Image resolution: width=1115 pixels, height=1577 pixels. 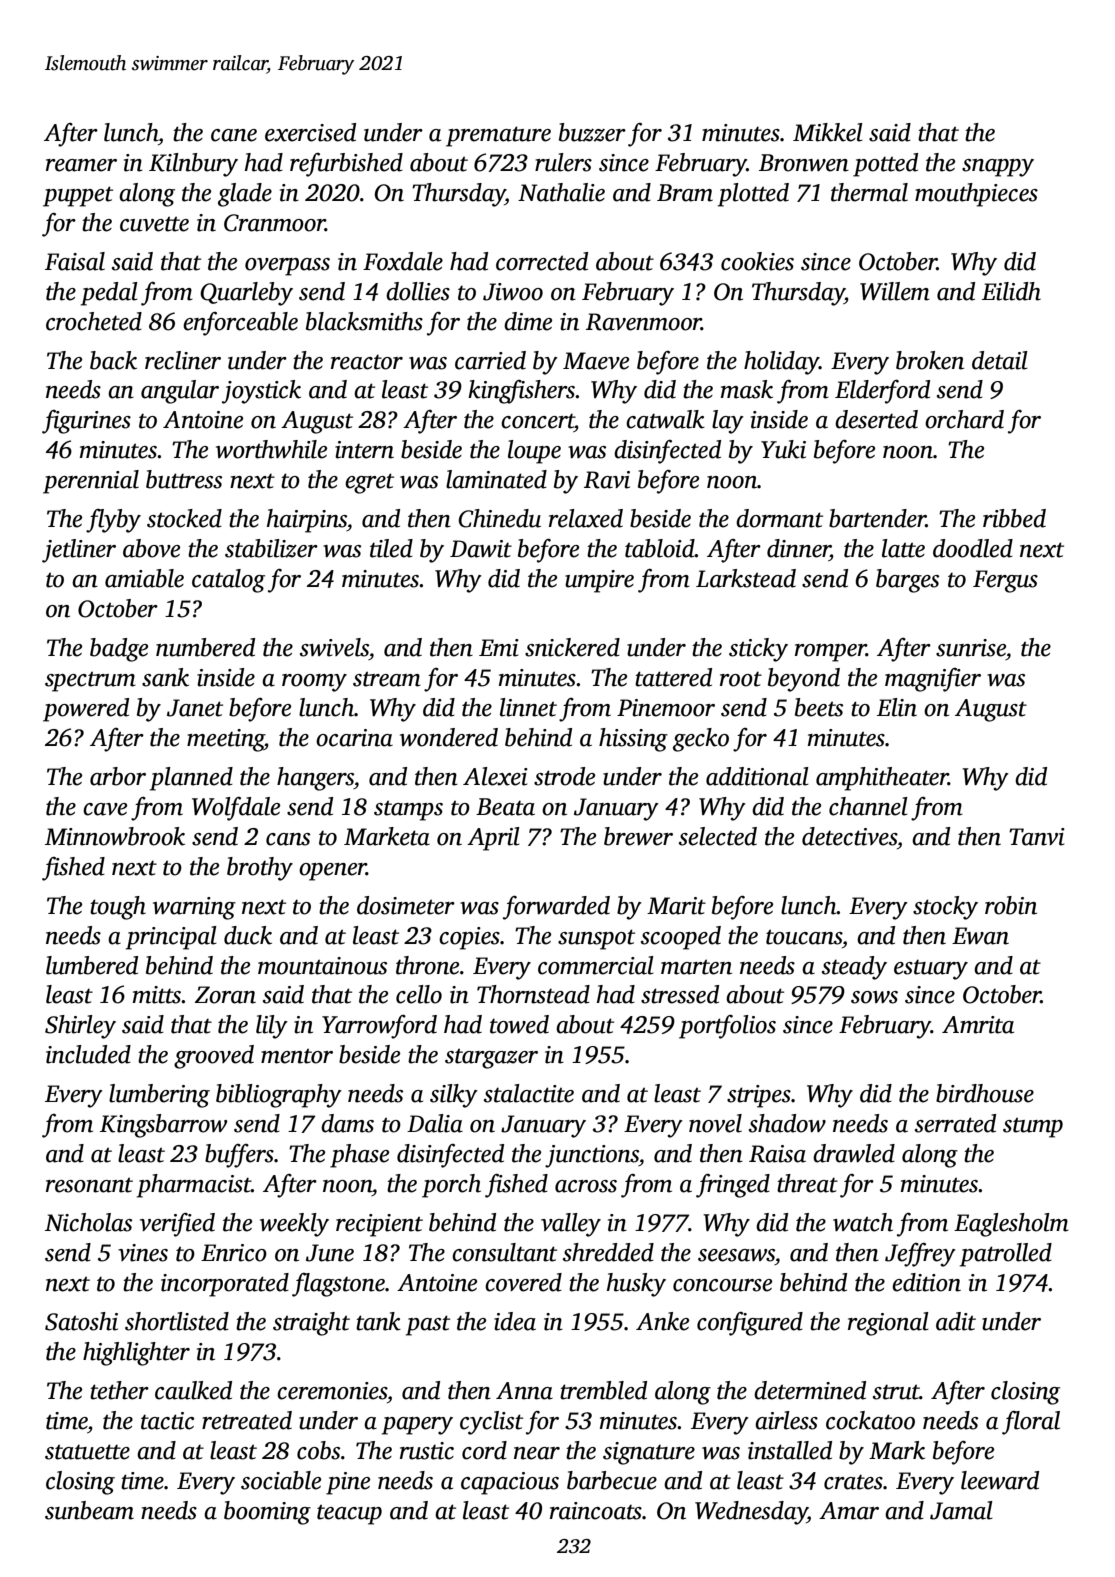 What do you see at coordinates (193, 1390) in the screenshot?
I see `caulked` at bounding box center [193, 1390].
